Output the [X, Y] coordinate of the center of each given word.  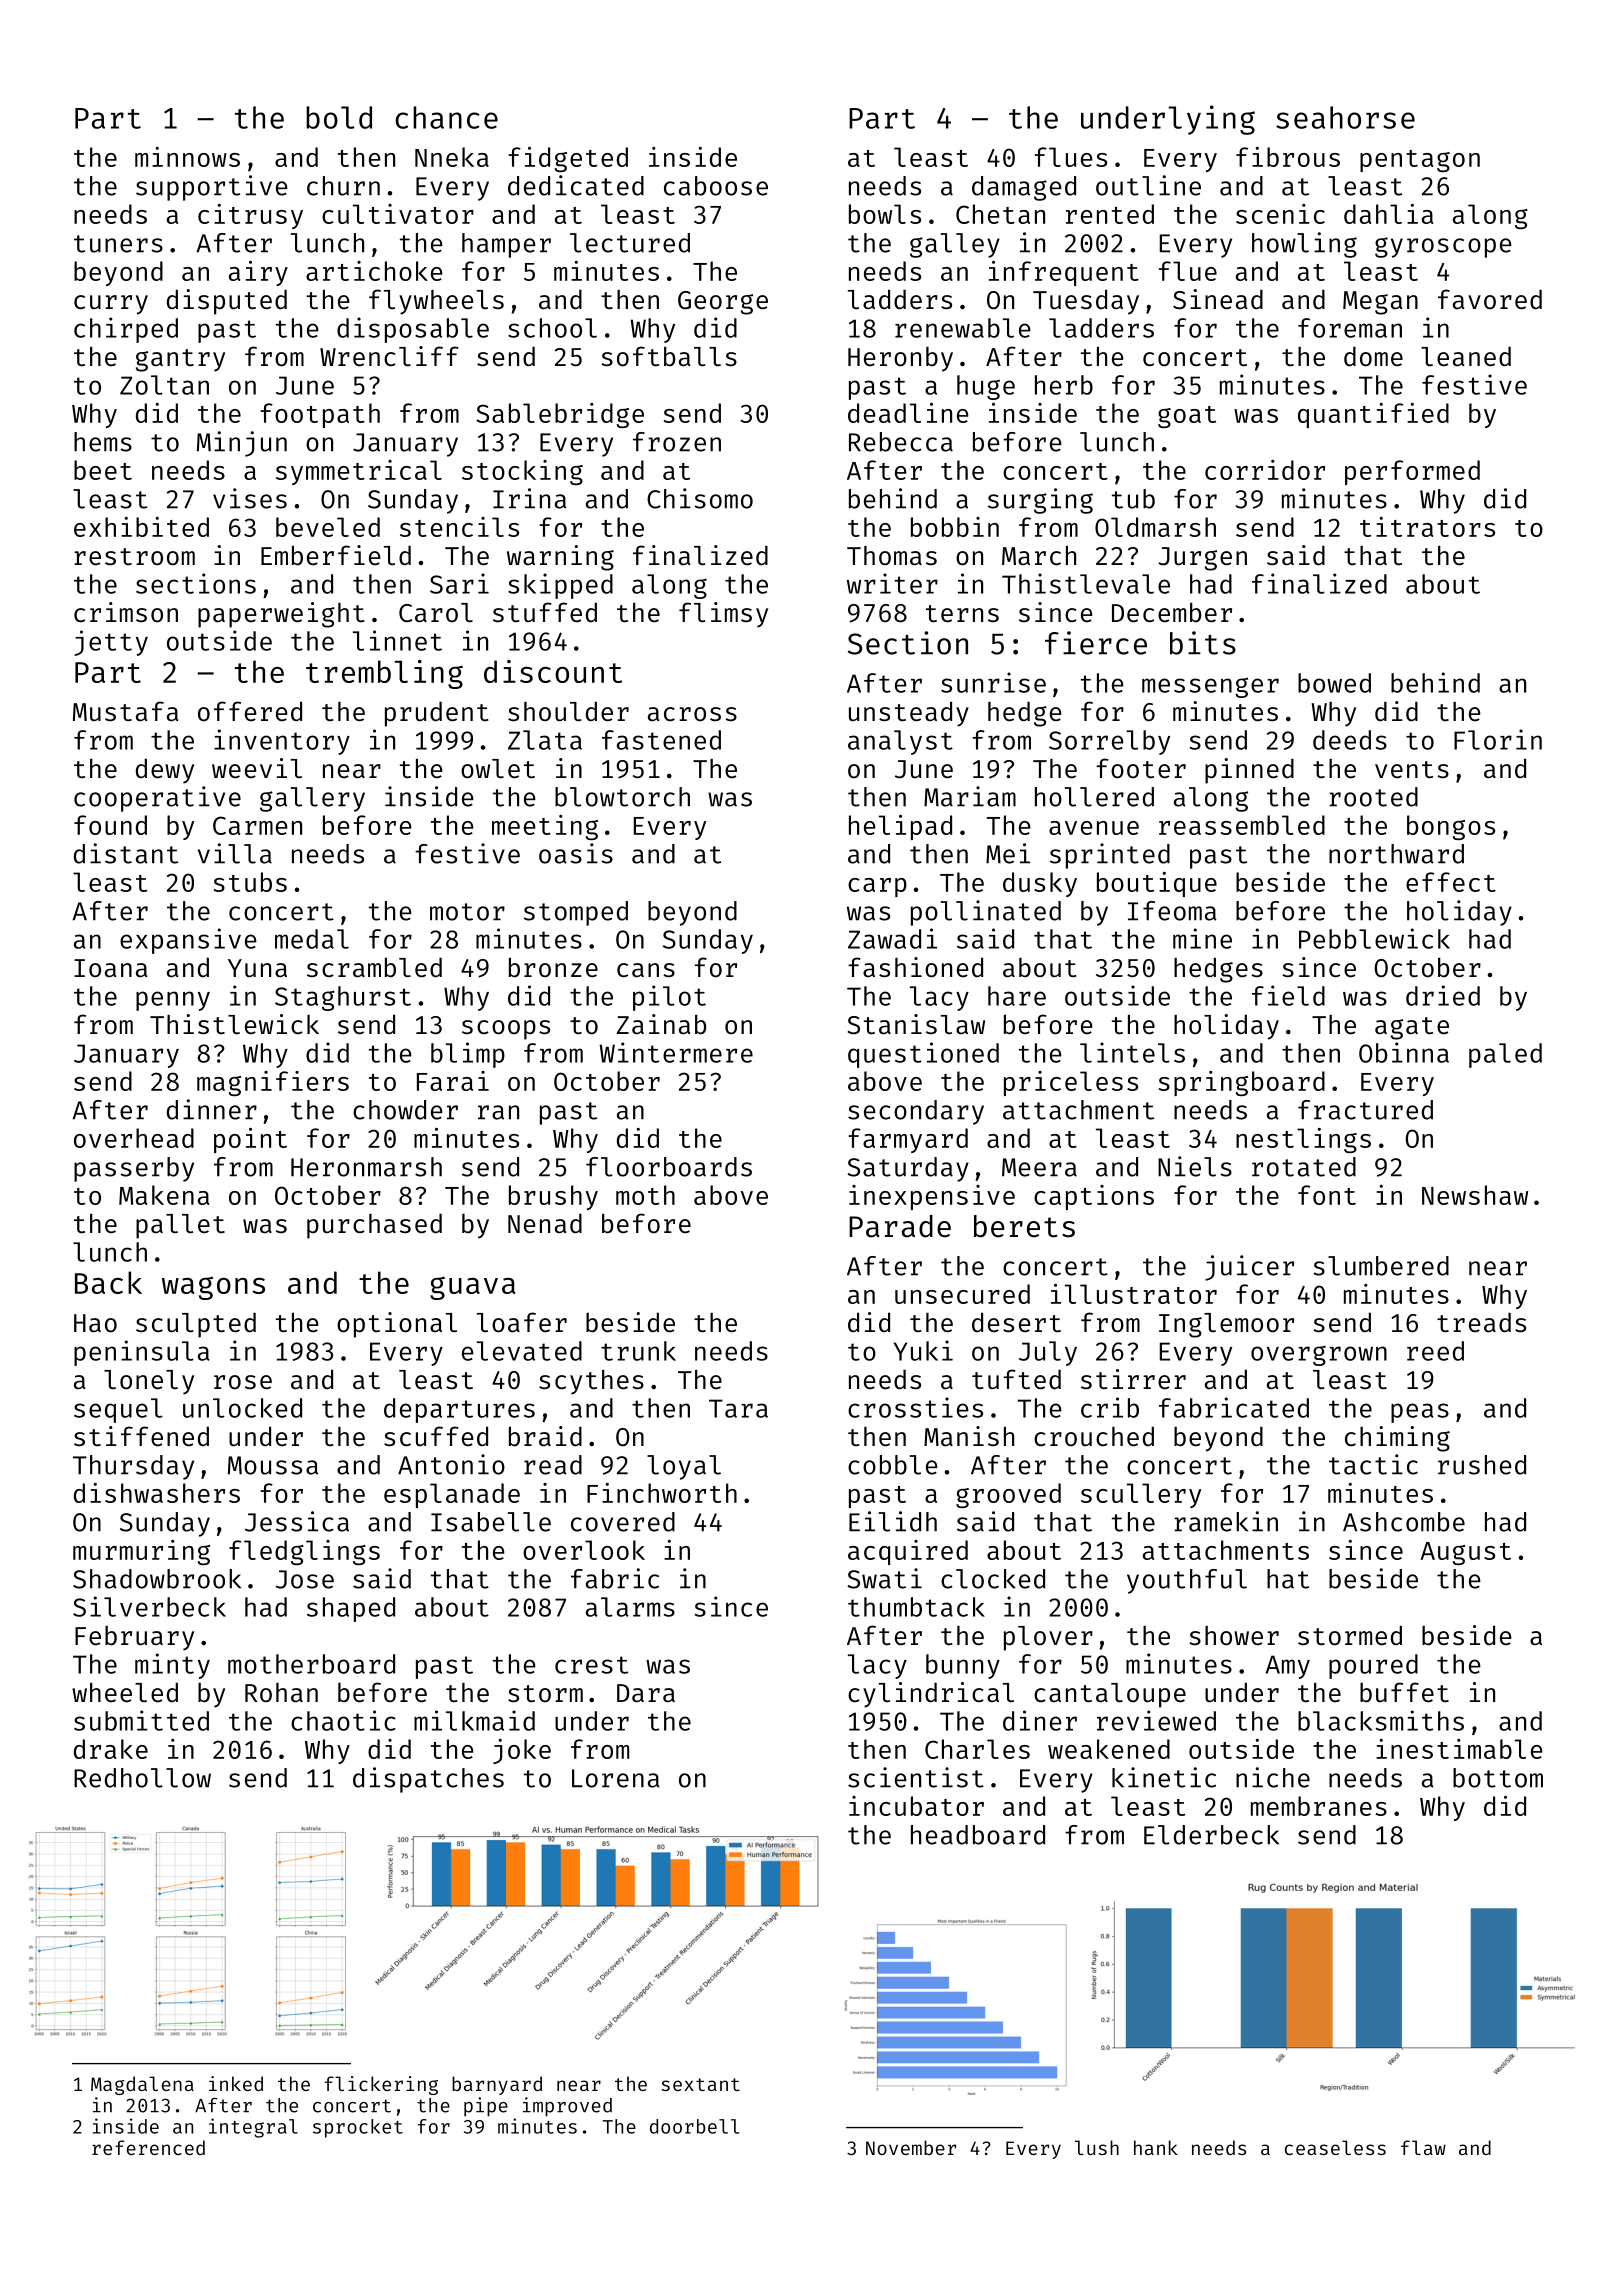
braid [545, 1436]
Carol [436, 613]
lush [1097, 2147]
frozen [677, 442]
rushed [1482, 1465]
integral [253, 2128]
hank [1156, 2147]
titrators [1427, 527]
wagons [213, 1288]
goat [1187, 417]
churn [343, 186]
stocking [522, 472]
